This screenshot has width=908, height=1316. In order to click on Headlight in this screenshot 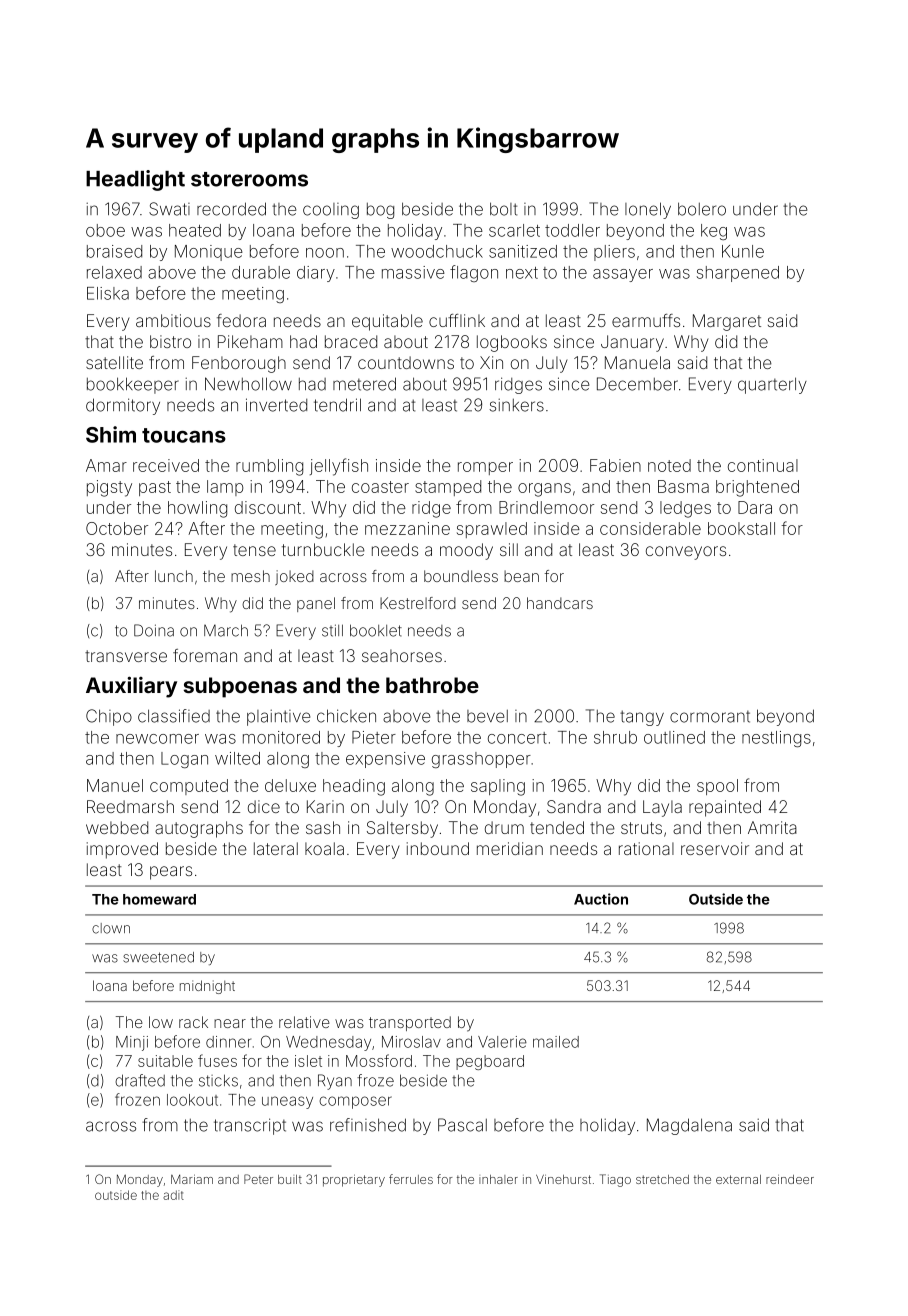, I will do `click(135, 180)`.
